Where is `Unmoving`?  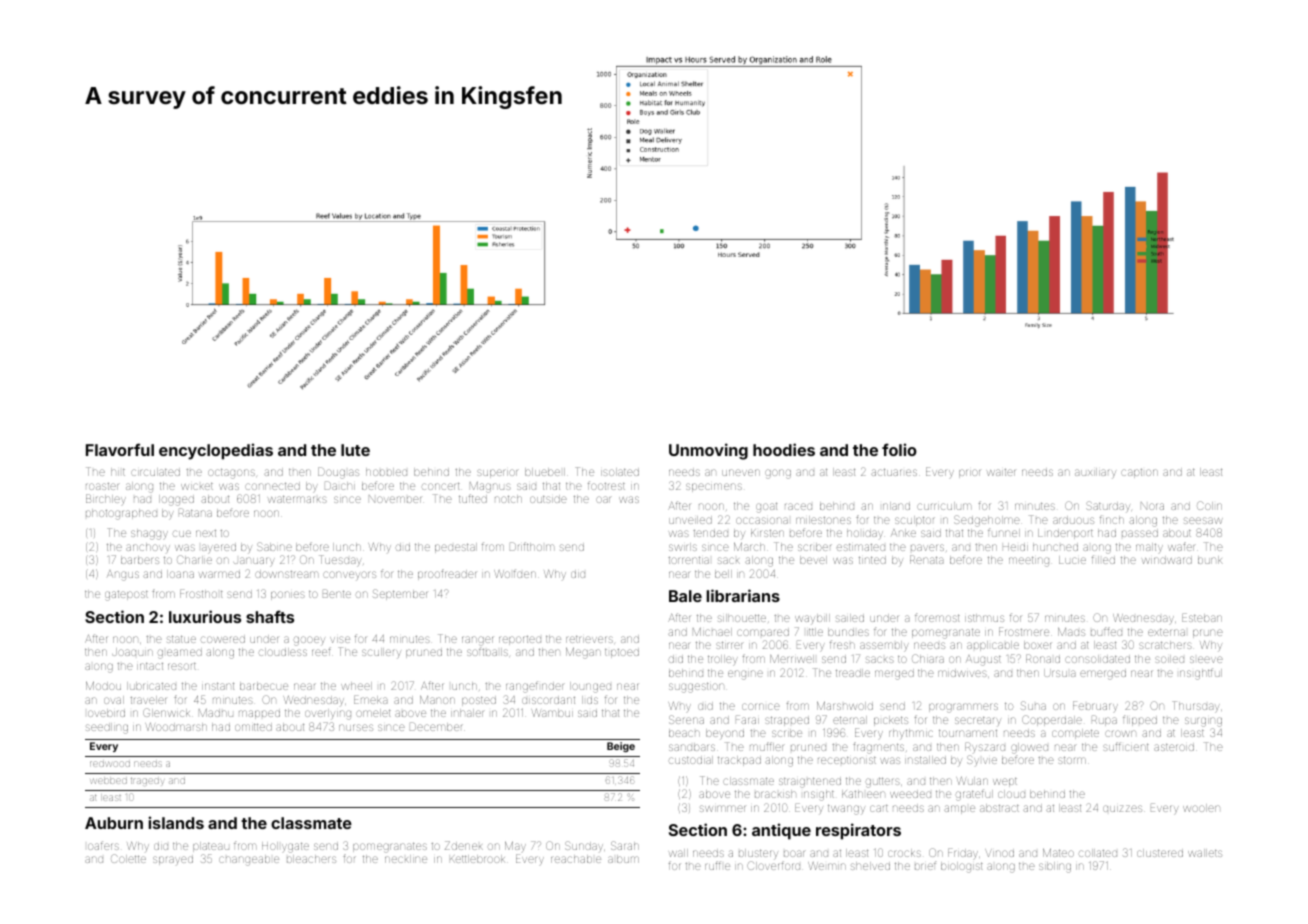 Unmoving is located at coordinates (708, 451).
